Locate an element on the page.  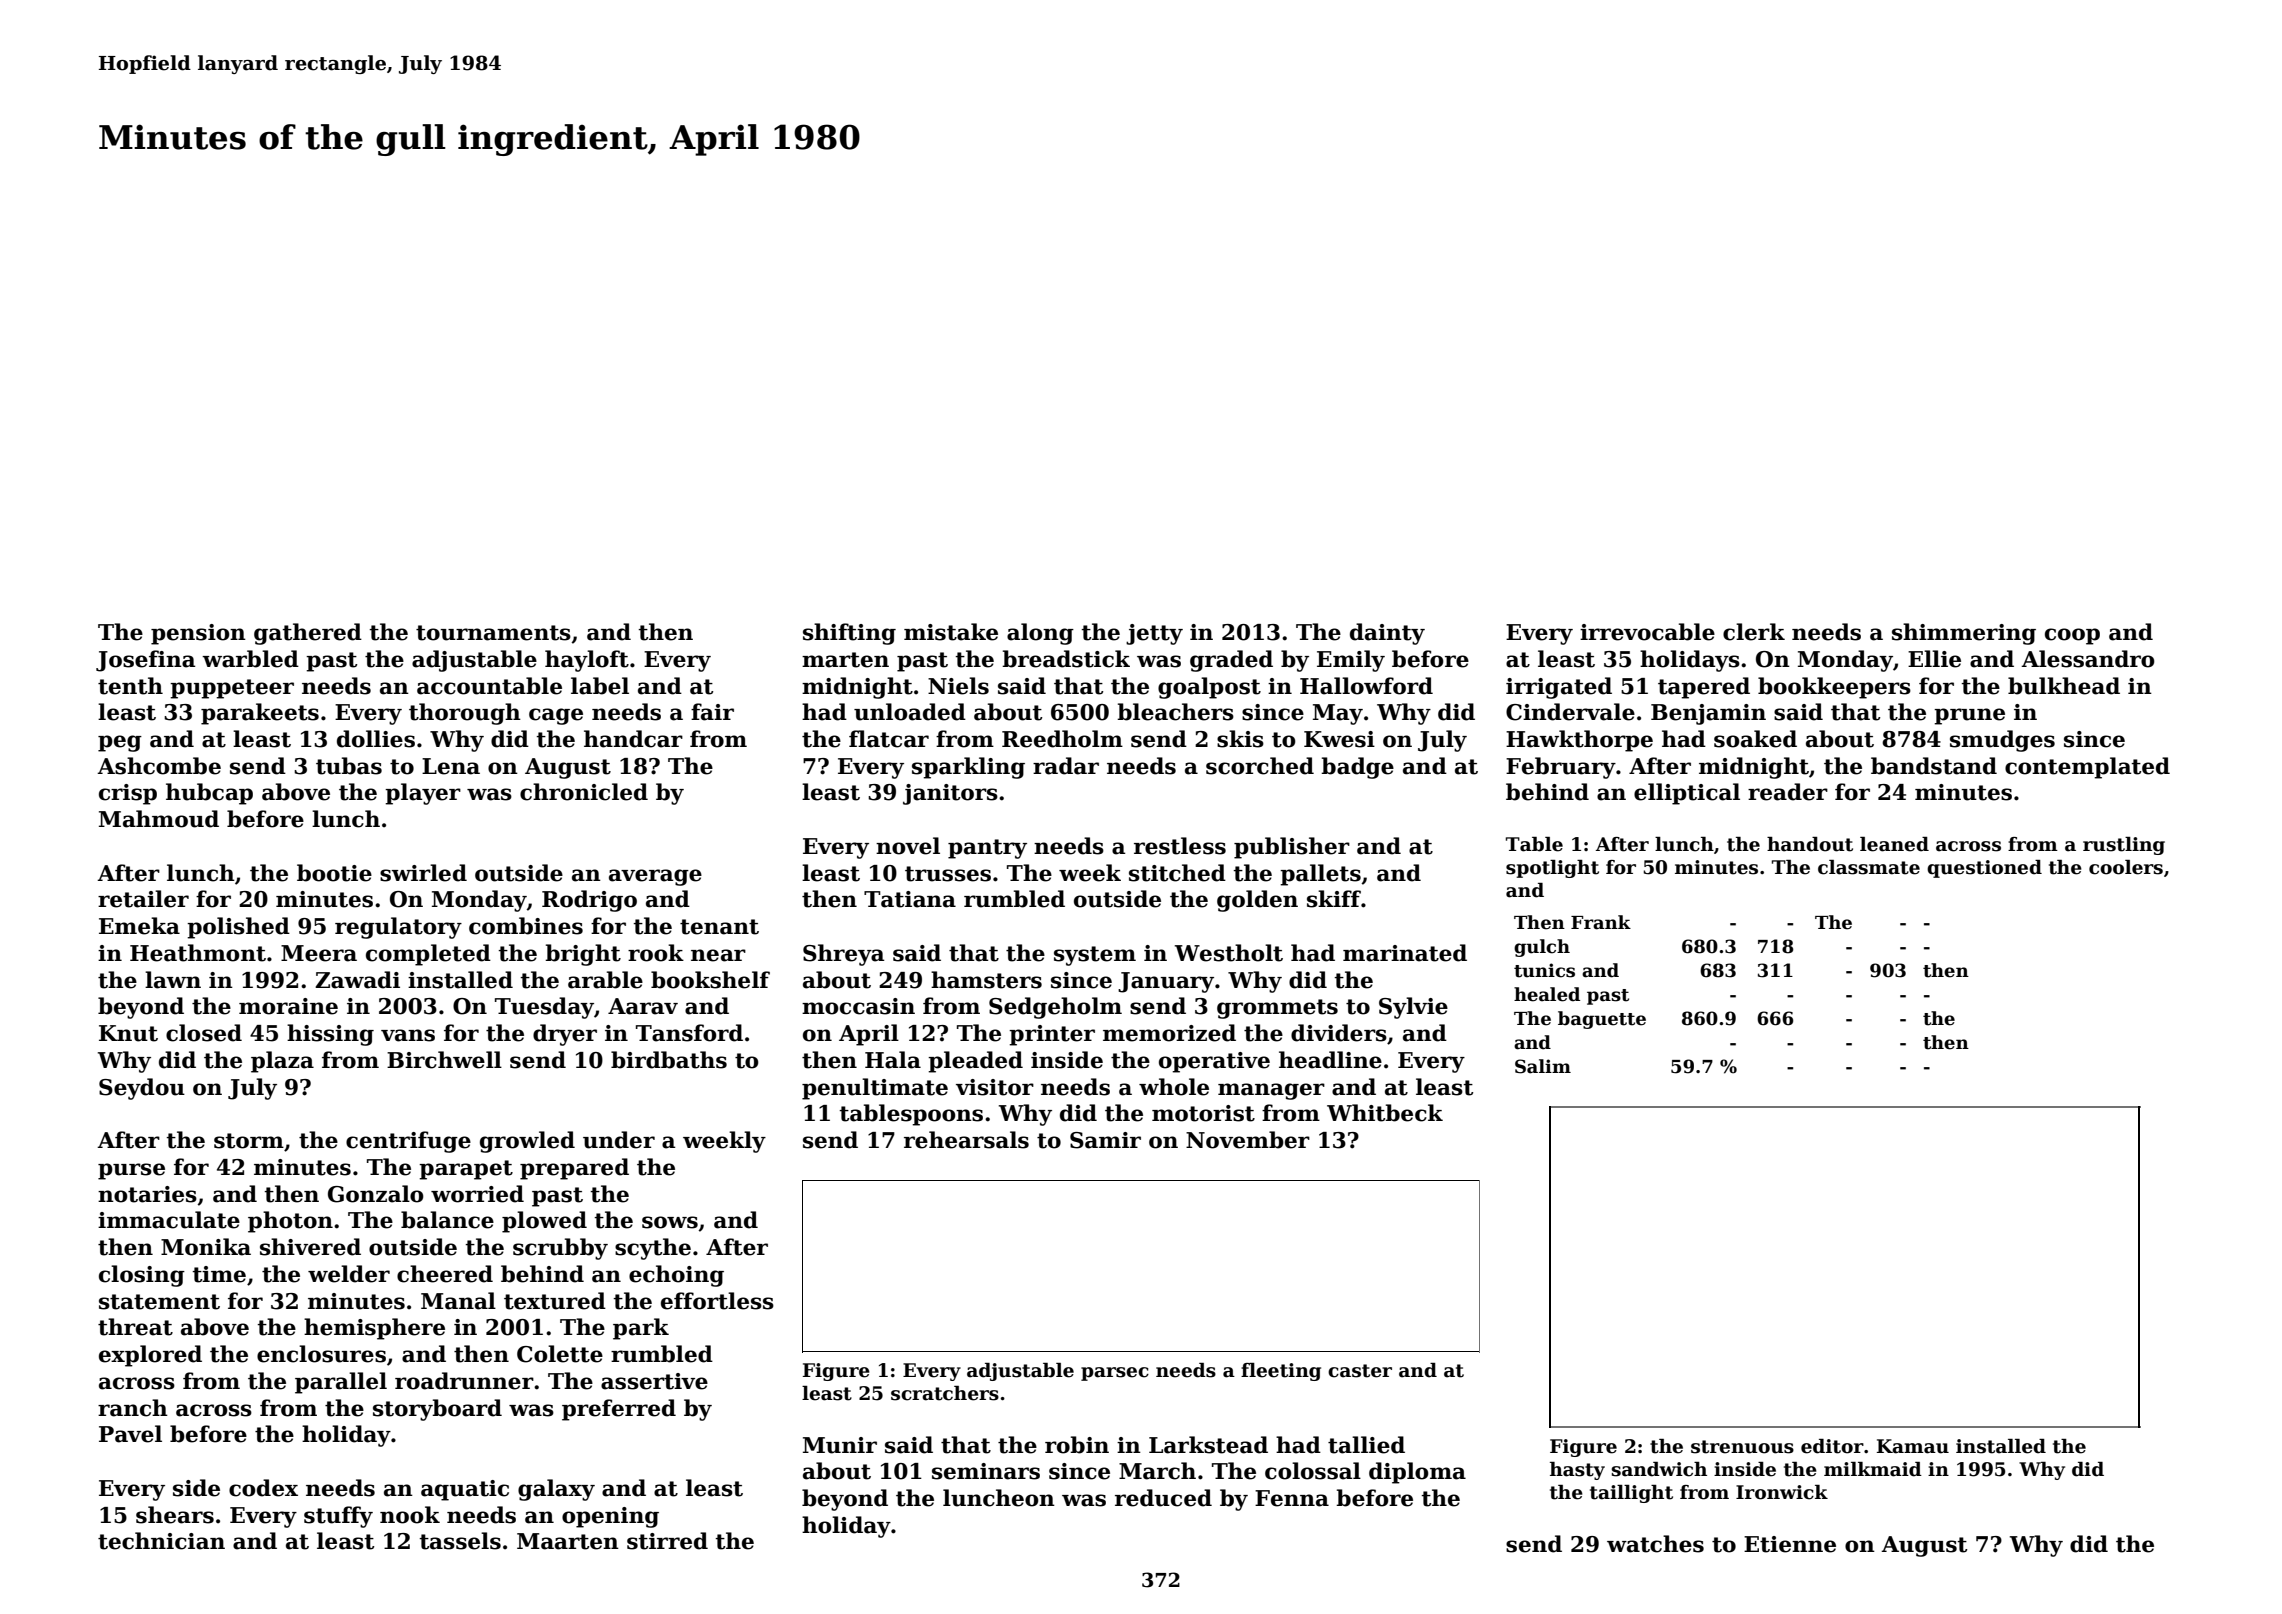
jetty is located at coordinates (1154, 634).
